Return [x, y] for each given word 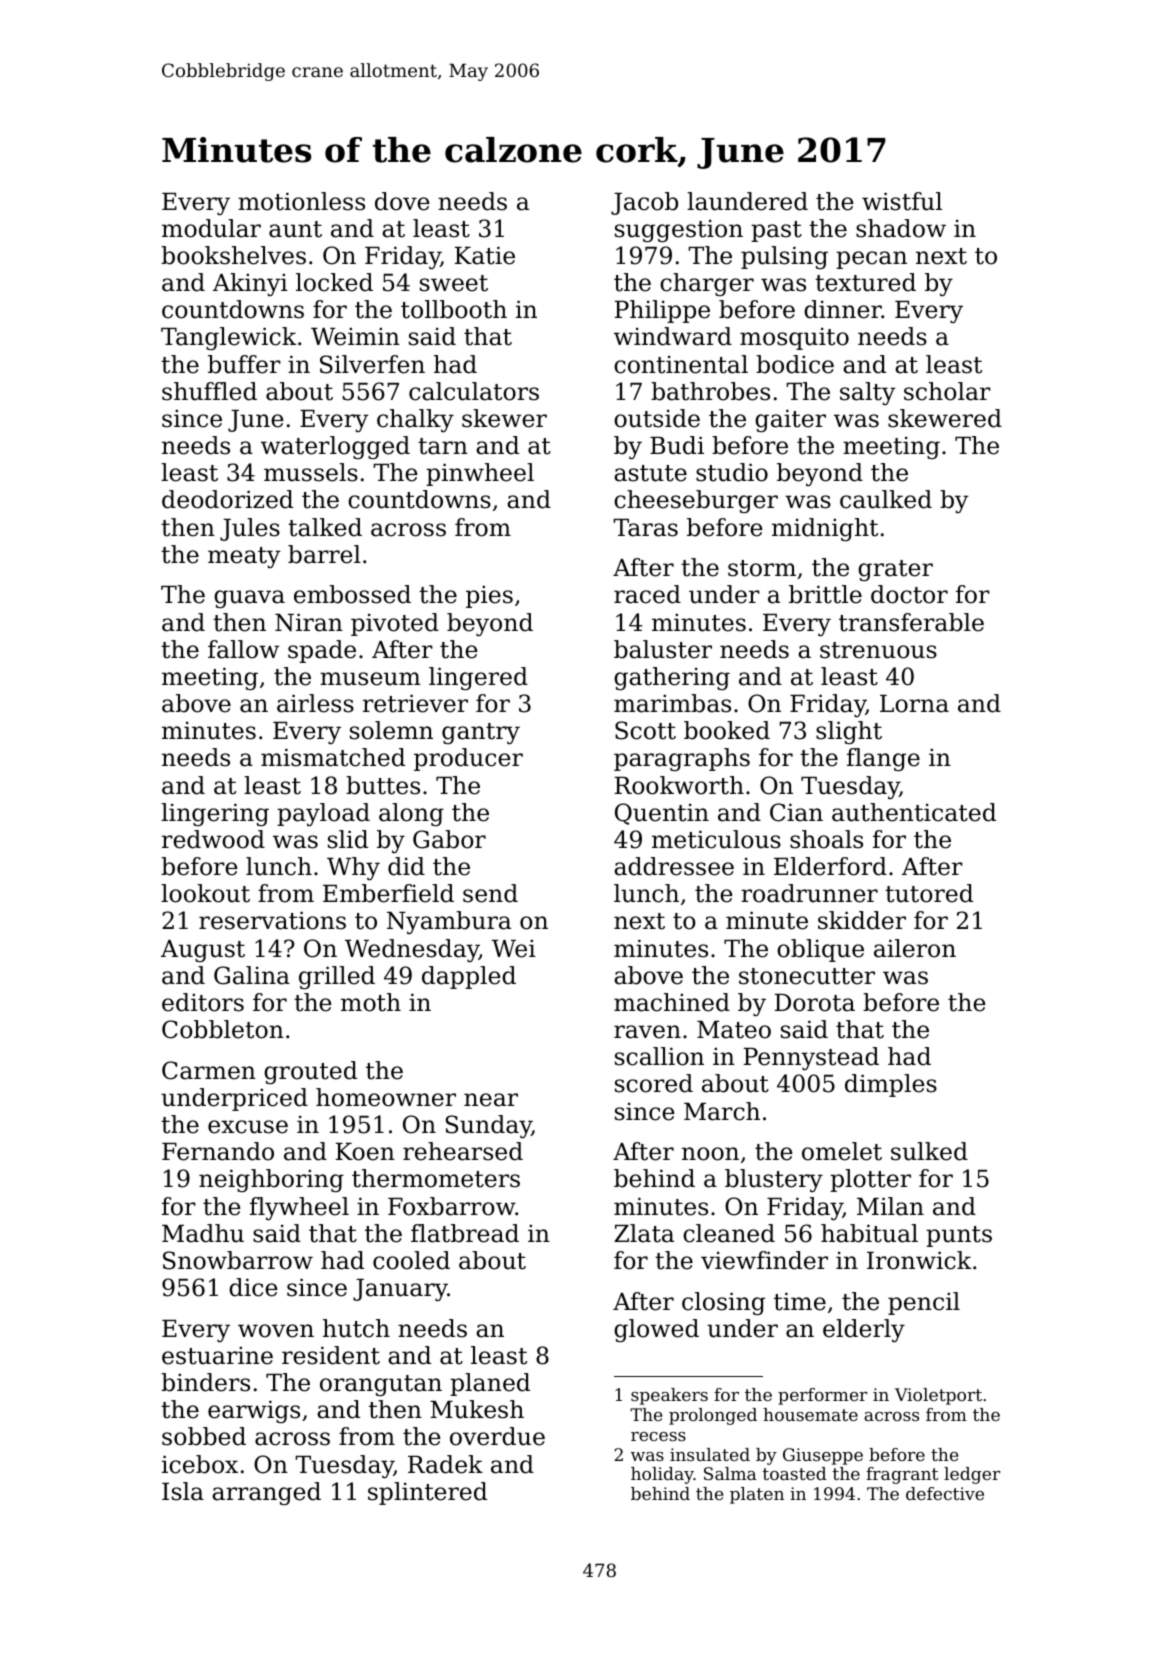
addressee [674, 866]
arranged [266, 1493]
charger [707, 284]
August [203, 951]
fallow [243, 649]
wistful [902, 201]
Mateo [734, 1030]
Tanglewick [228, 338]
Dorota [815, 1003]
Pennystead [811, 1058]
